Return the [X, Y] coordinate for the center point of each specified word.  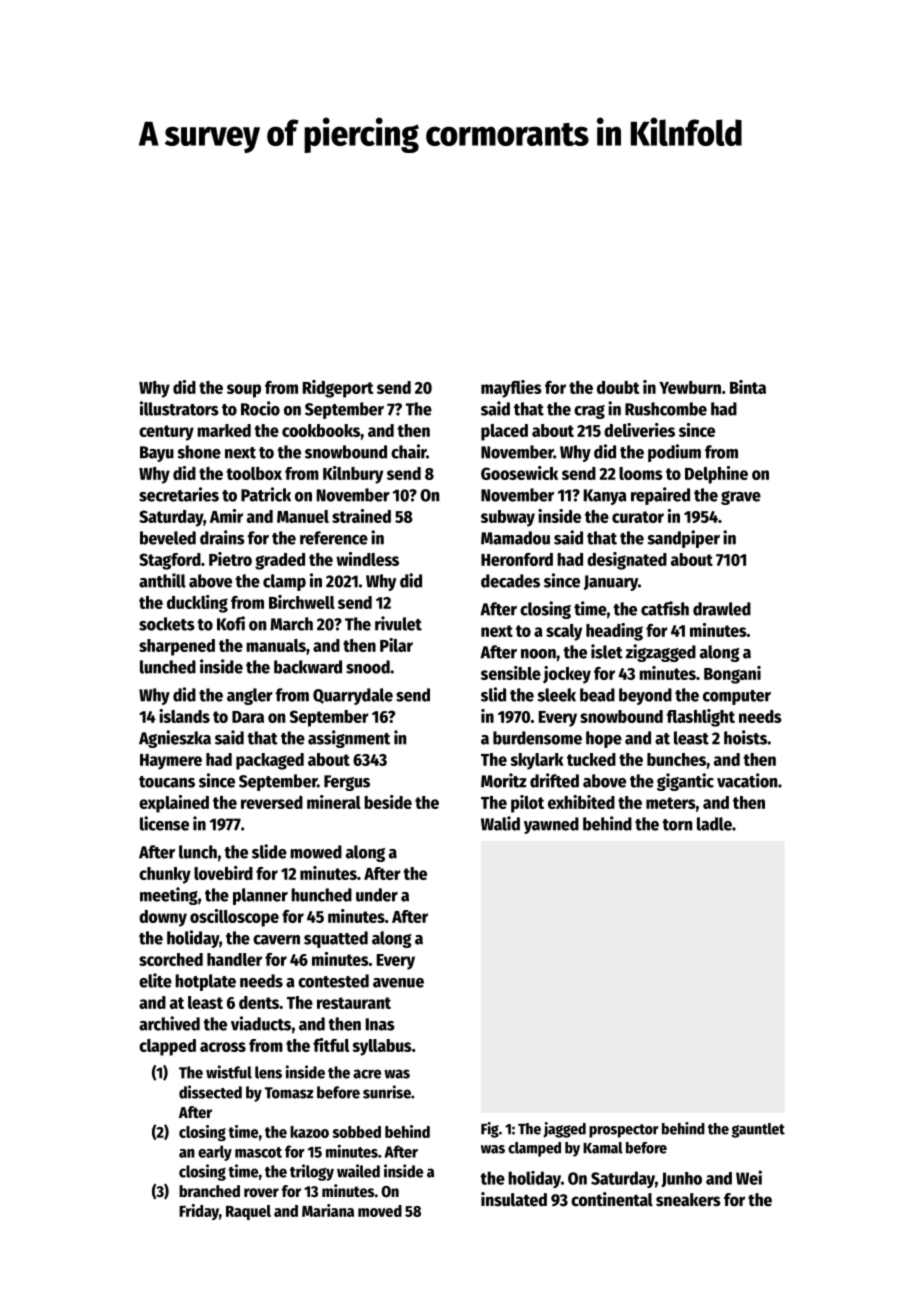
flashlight [701, 718]
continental [612, 1199]
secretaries [179, 494]
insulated [514, 1199]
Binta [748, 387]
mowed [316, 852]
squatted [336, 939]
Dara [248, 717]
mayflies [511, 389]
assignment [349, 739]
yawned [551, 825]
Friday [199, 1212]
